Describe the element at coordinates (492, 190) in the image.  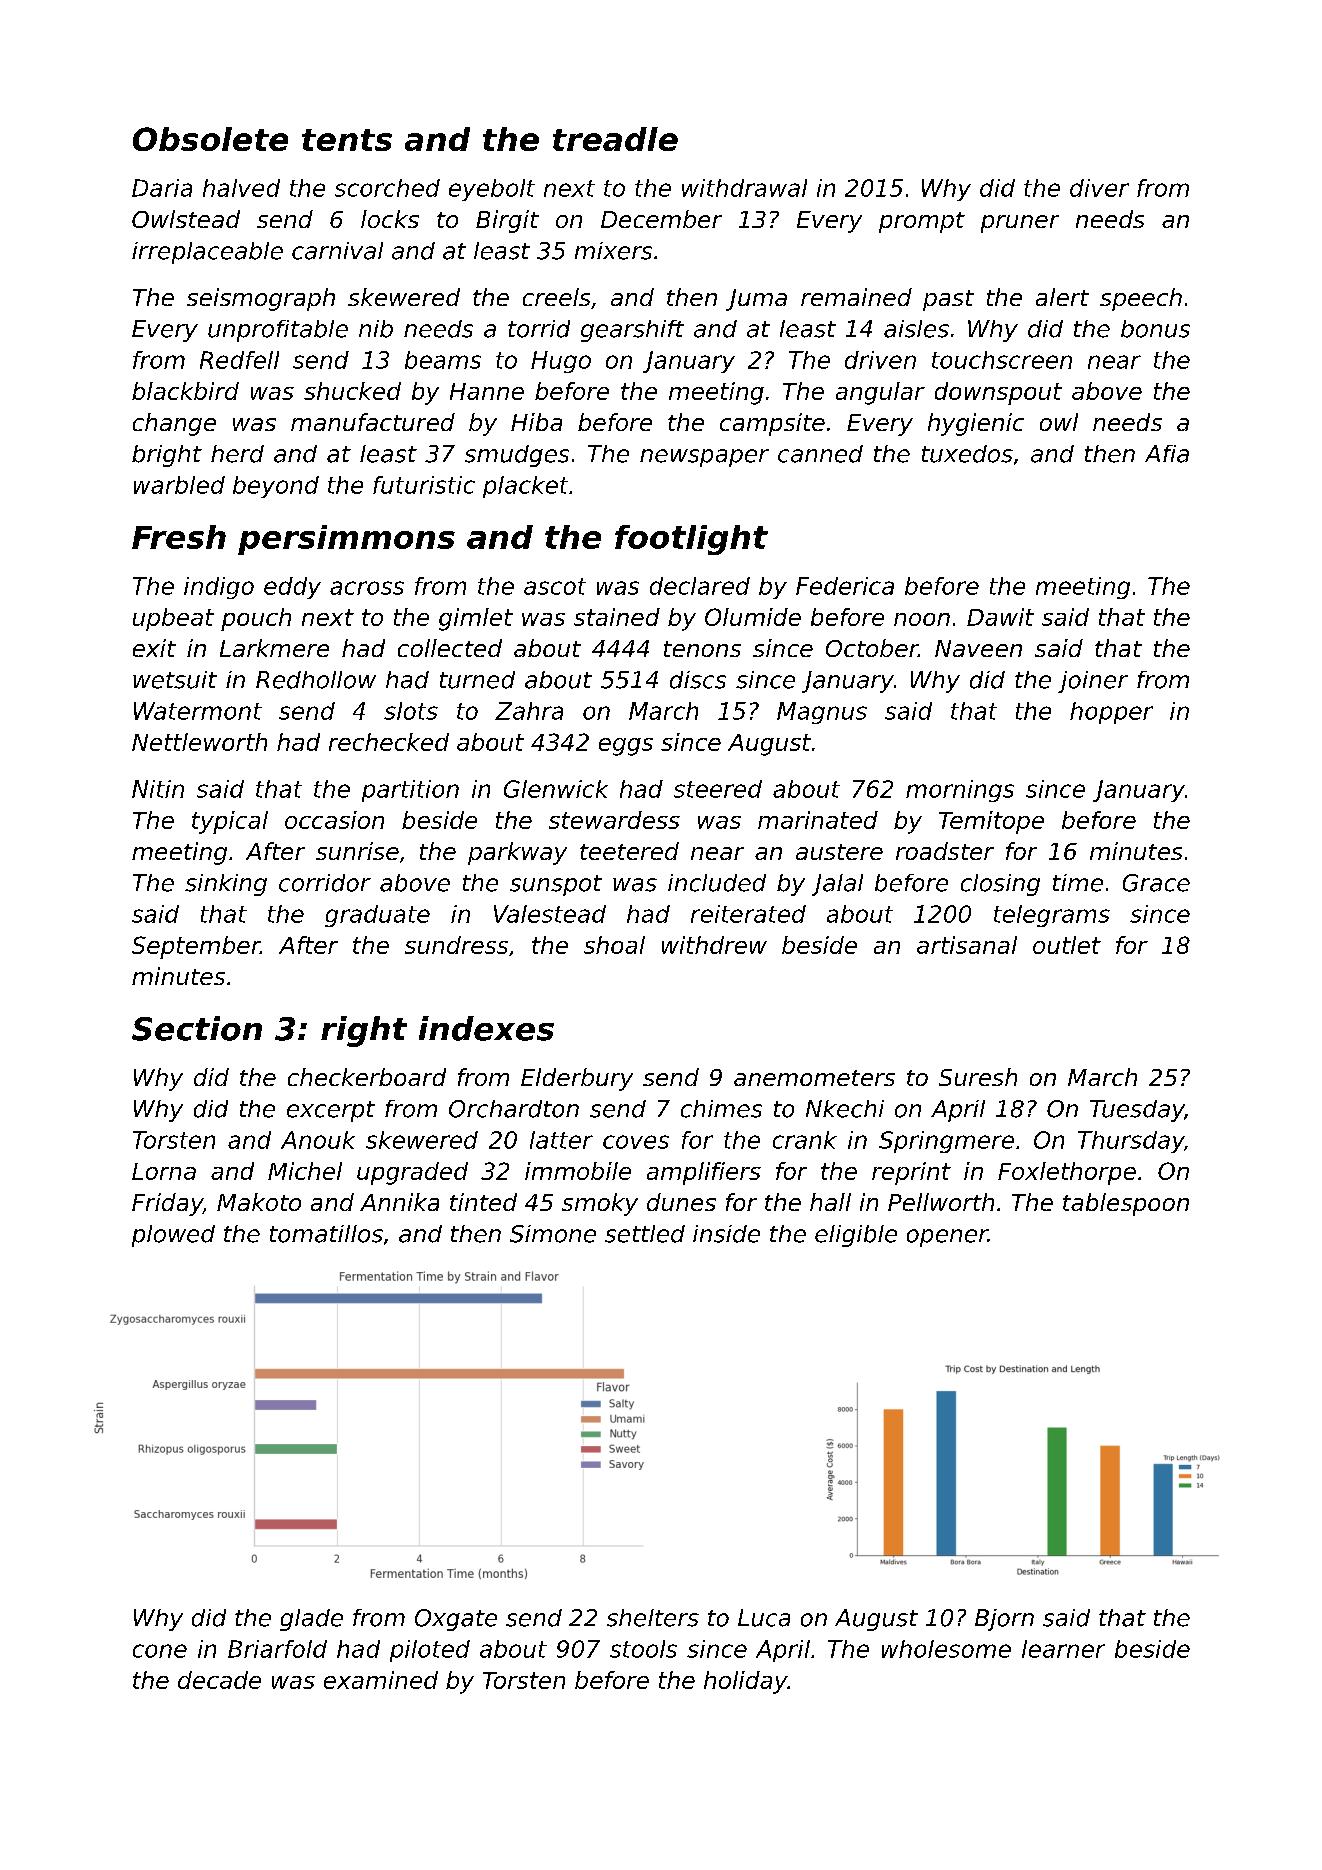
I see `eyebolt` at that location.
